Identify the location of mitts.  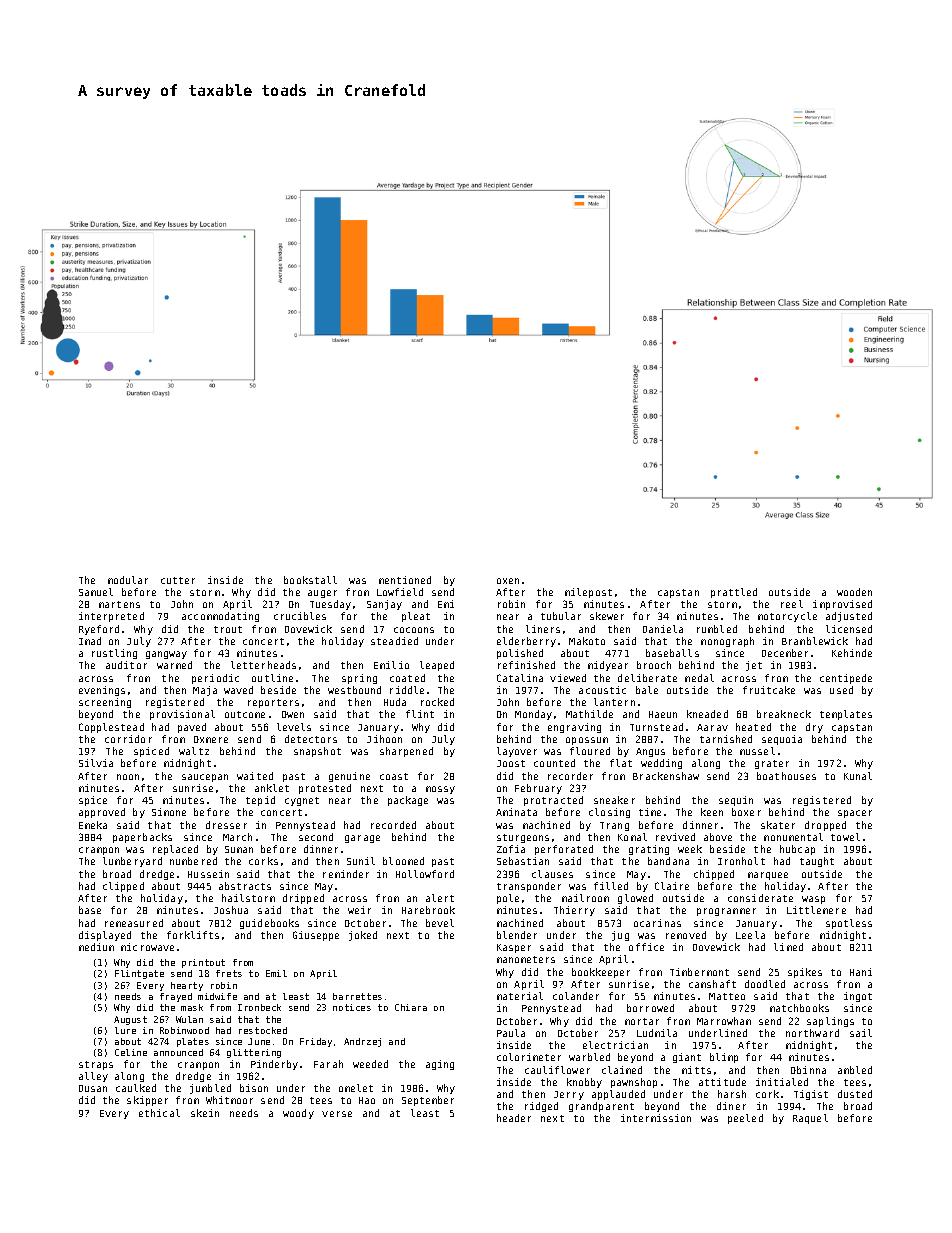
(696, 1070).
